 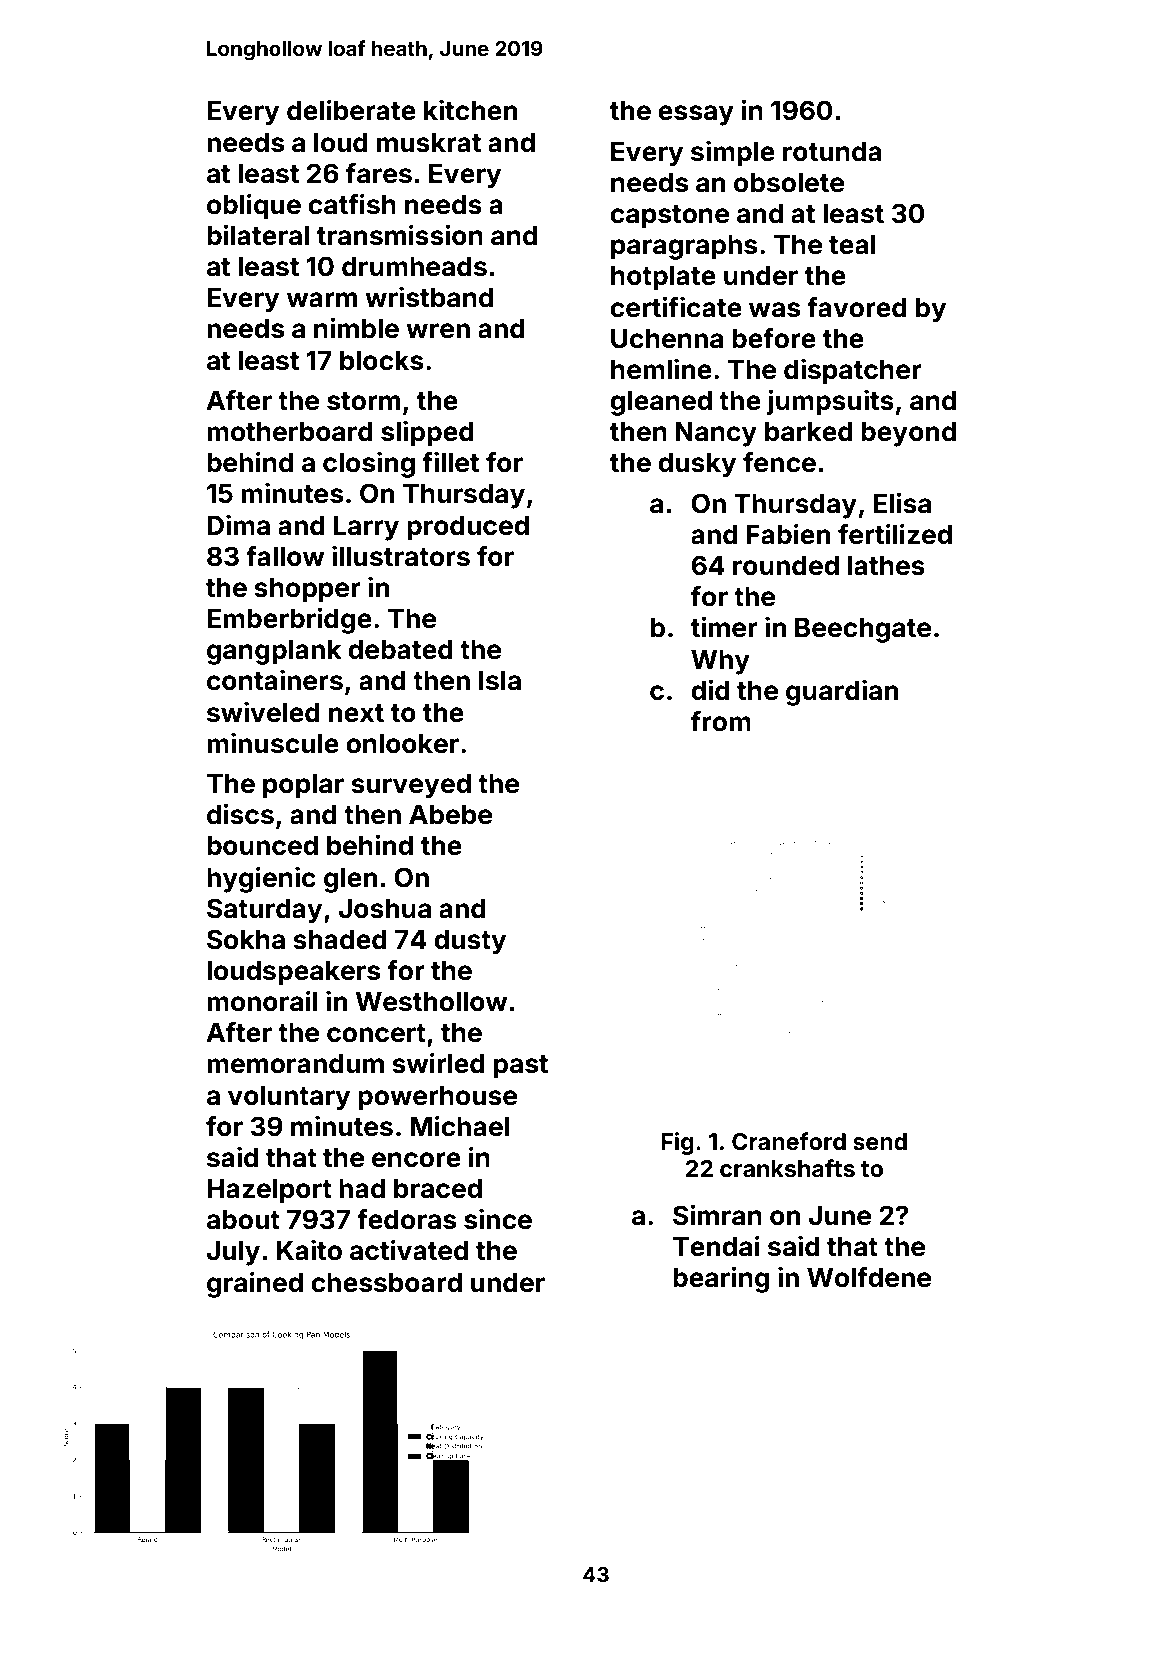 What do you see at coordinates (880, 1142) in the image?
I see `send` at bounding box center [880, 1142].
